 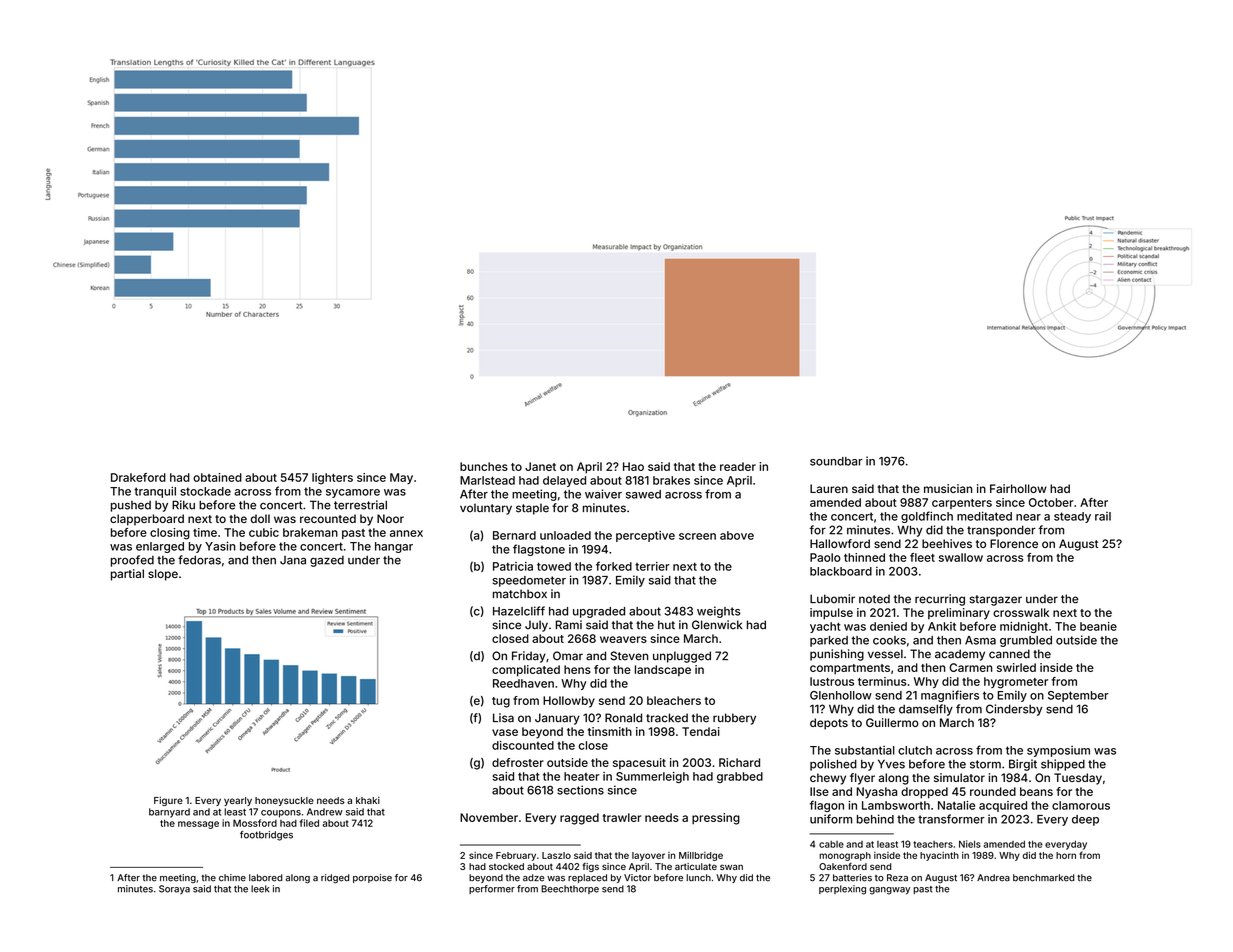 What do you see at coordinates (719, 612) in the screenshot?
I see `weights` at bounding box center [719, 612].
